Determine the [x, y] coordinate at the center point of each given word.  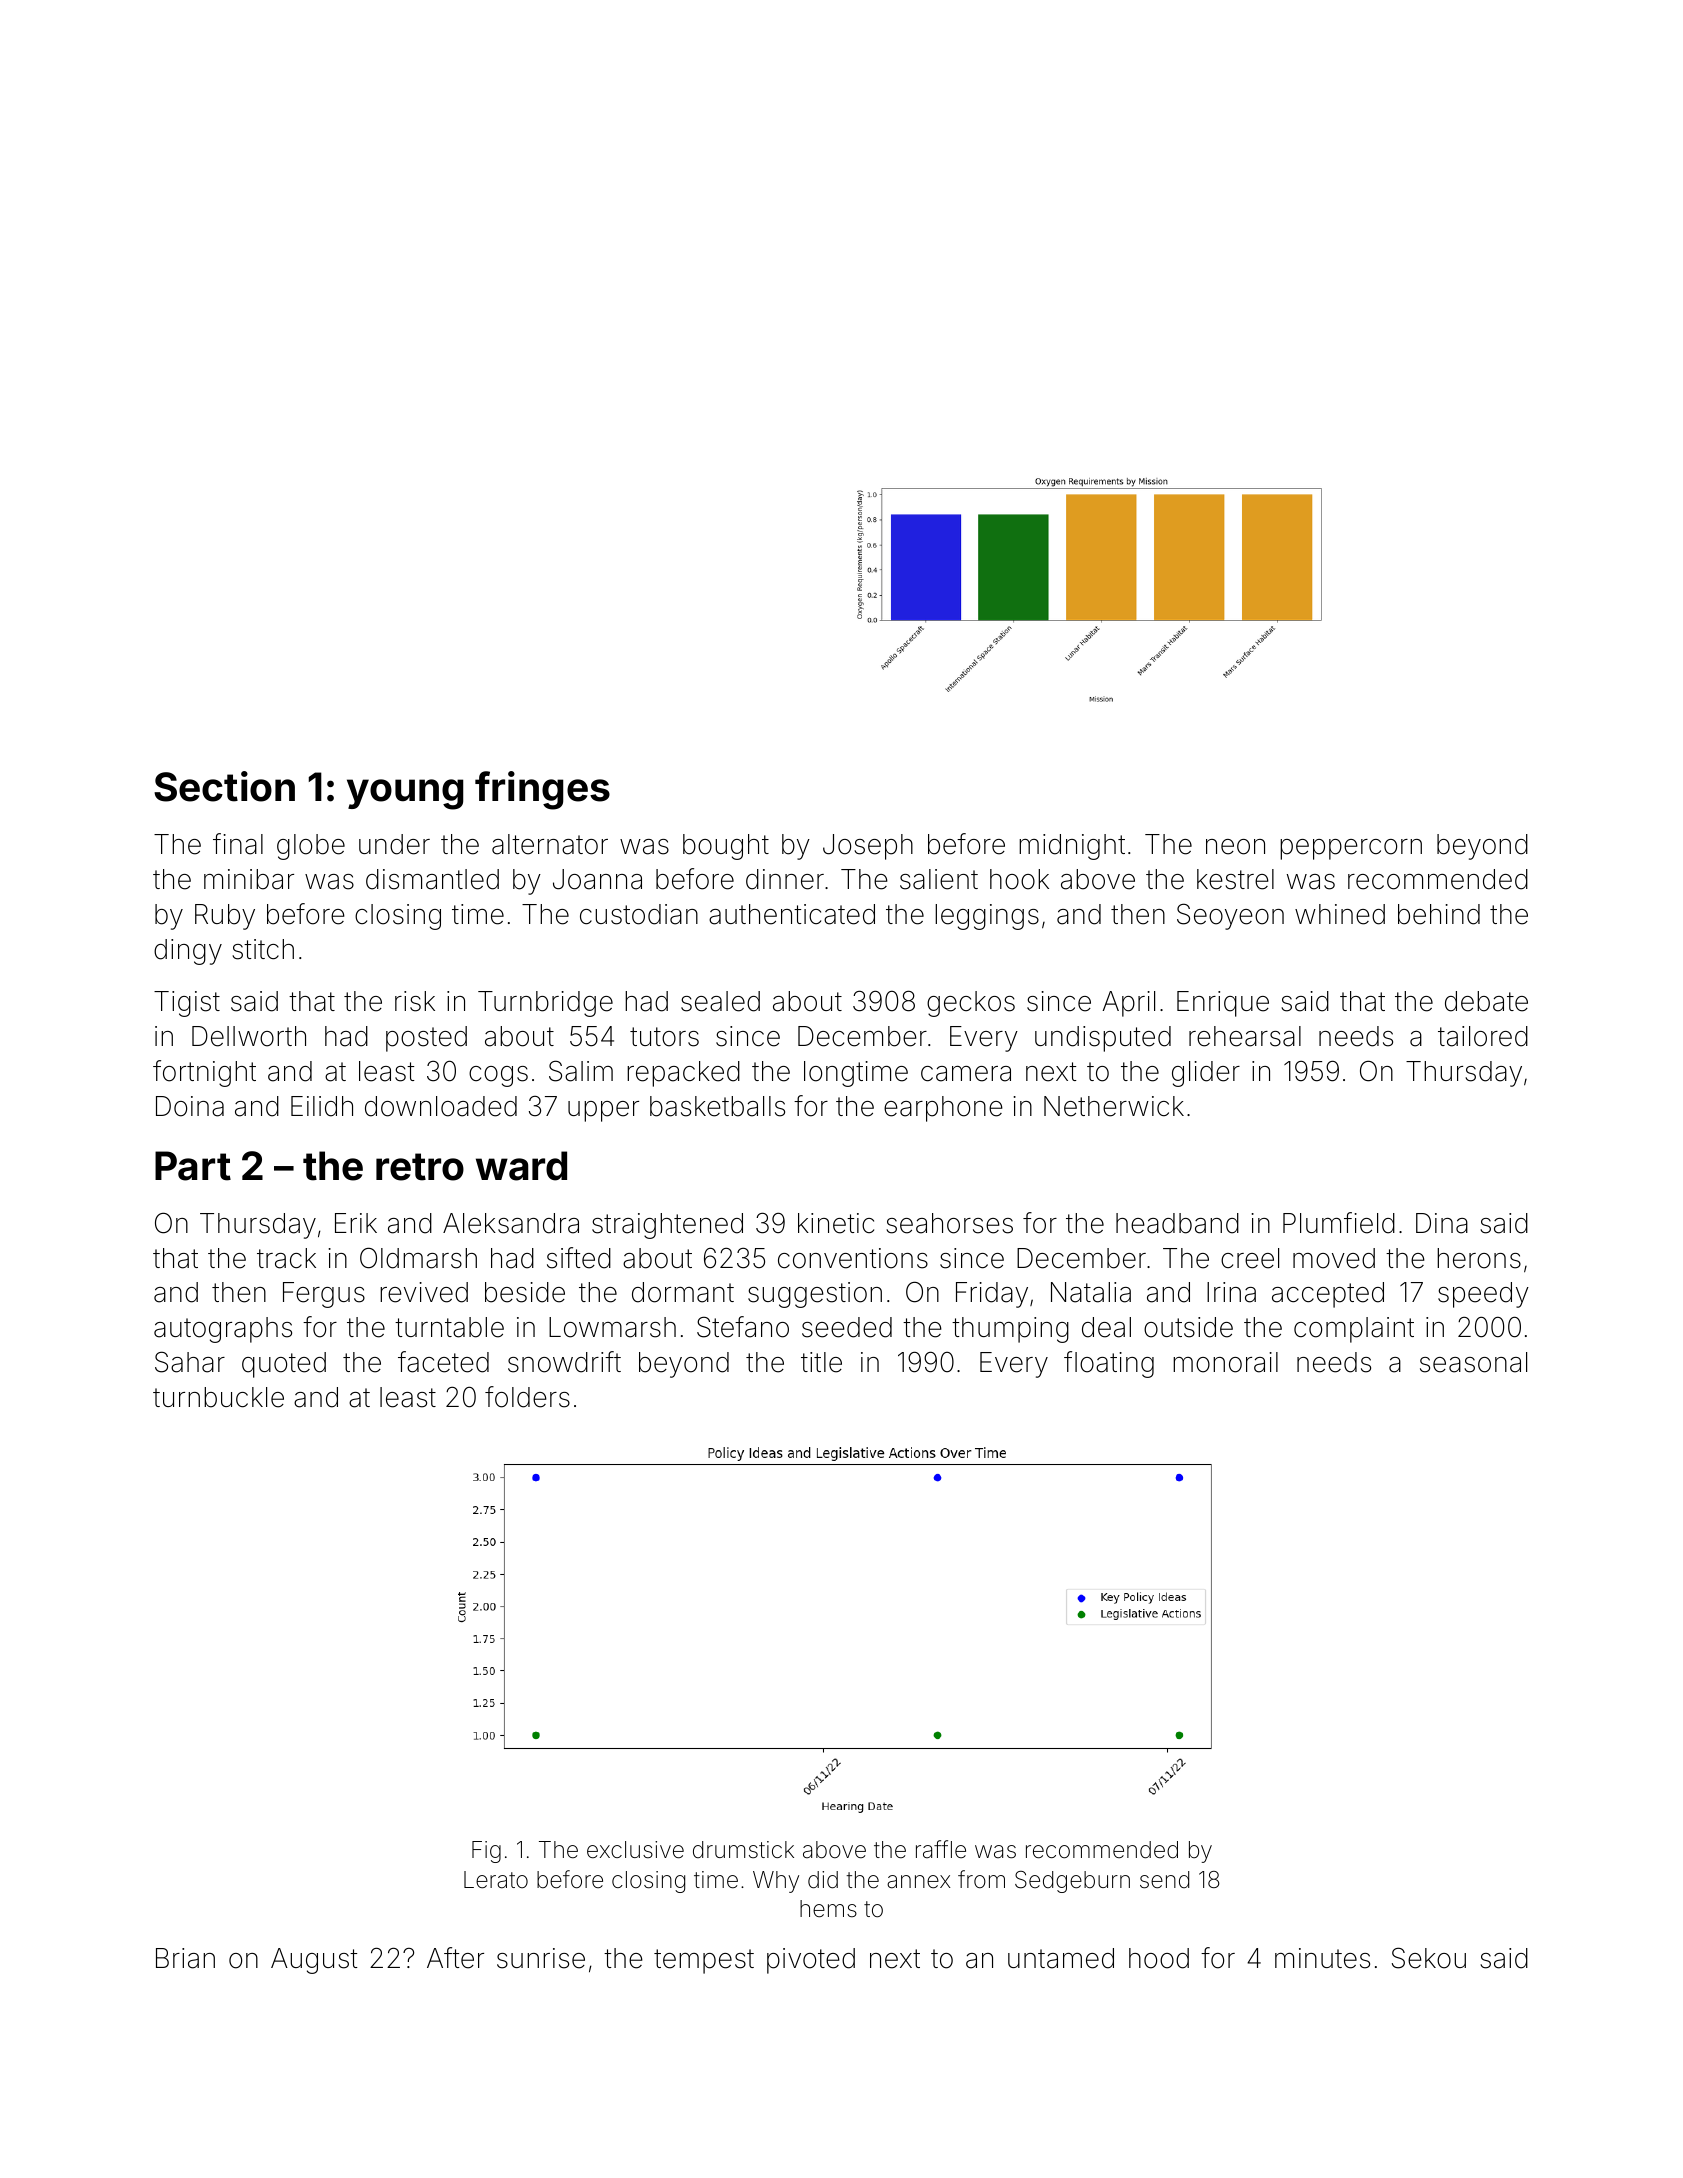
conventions [853, 1258]
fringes [542, 790]
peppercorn [1351, 849]
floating [1109, 1364]
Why [776, 1882]
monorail [1225, 1362]
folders [527, 1397]
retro [420, 1167]
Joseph [868, 847]
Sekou [1429, 1958]
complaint [1354, 1330]
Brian [185, 1958]
